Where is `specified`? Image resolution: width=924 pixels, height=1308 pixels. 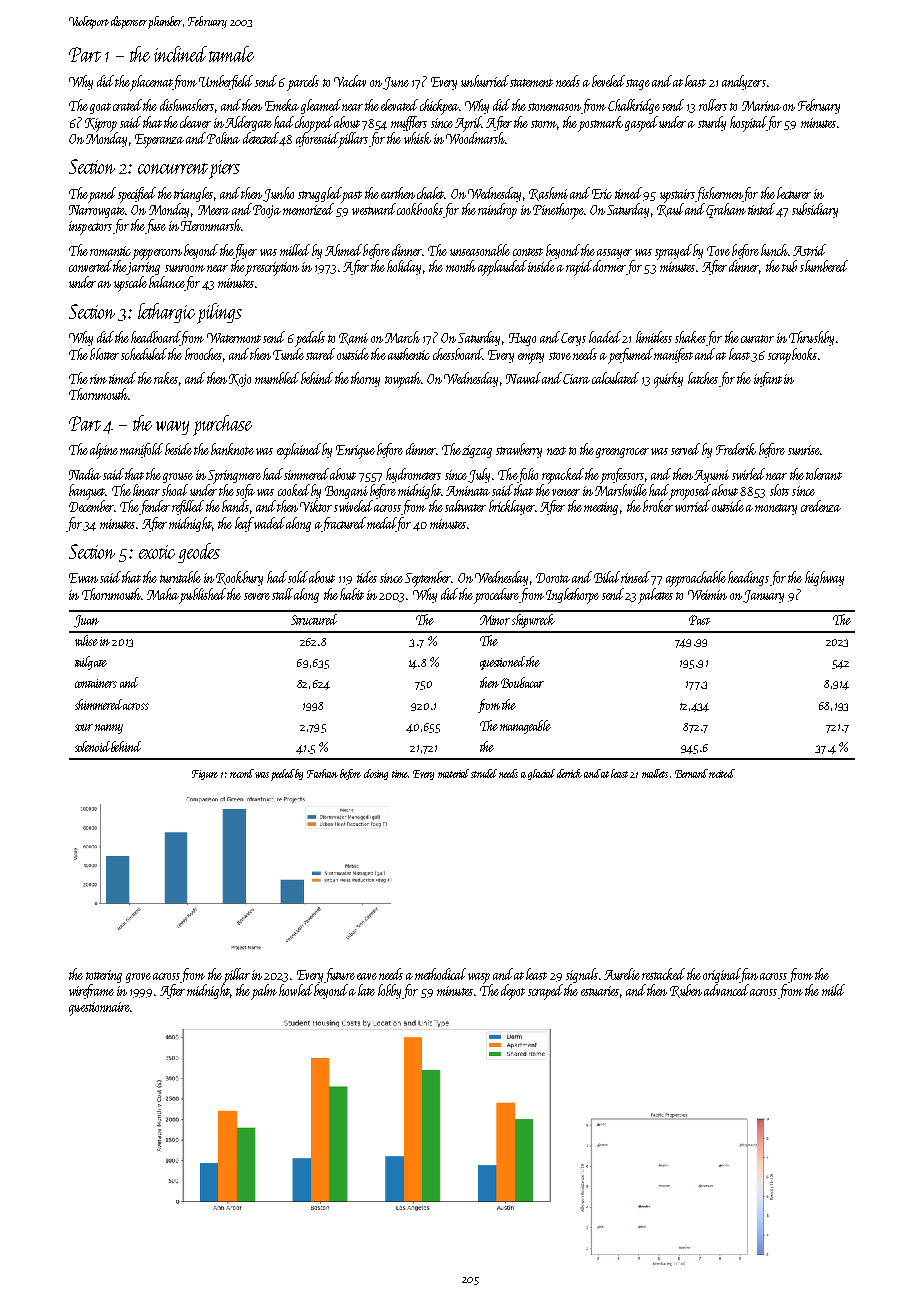
specified is located at coordinates (137, 195).
